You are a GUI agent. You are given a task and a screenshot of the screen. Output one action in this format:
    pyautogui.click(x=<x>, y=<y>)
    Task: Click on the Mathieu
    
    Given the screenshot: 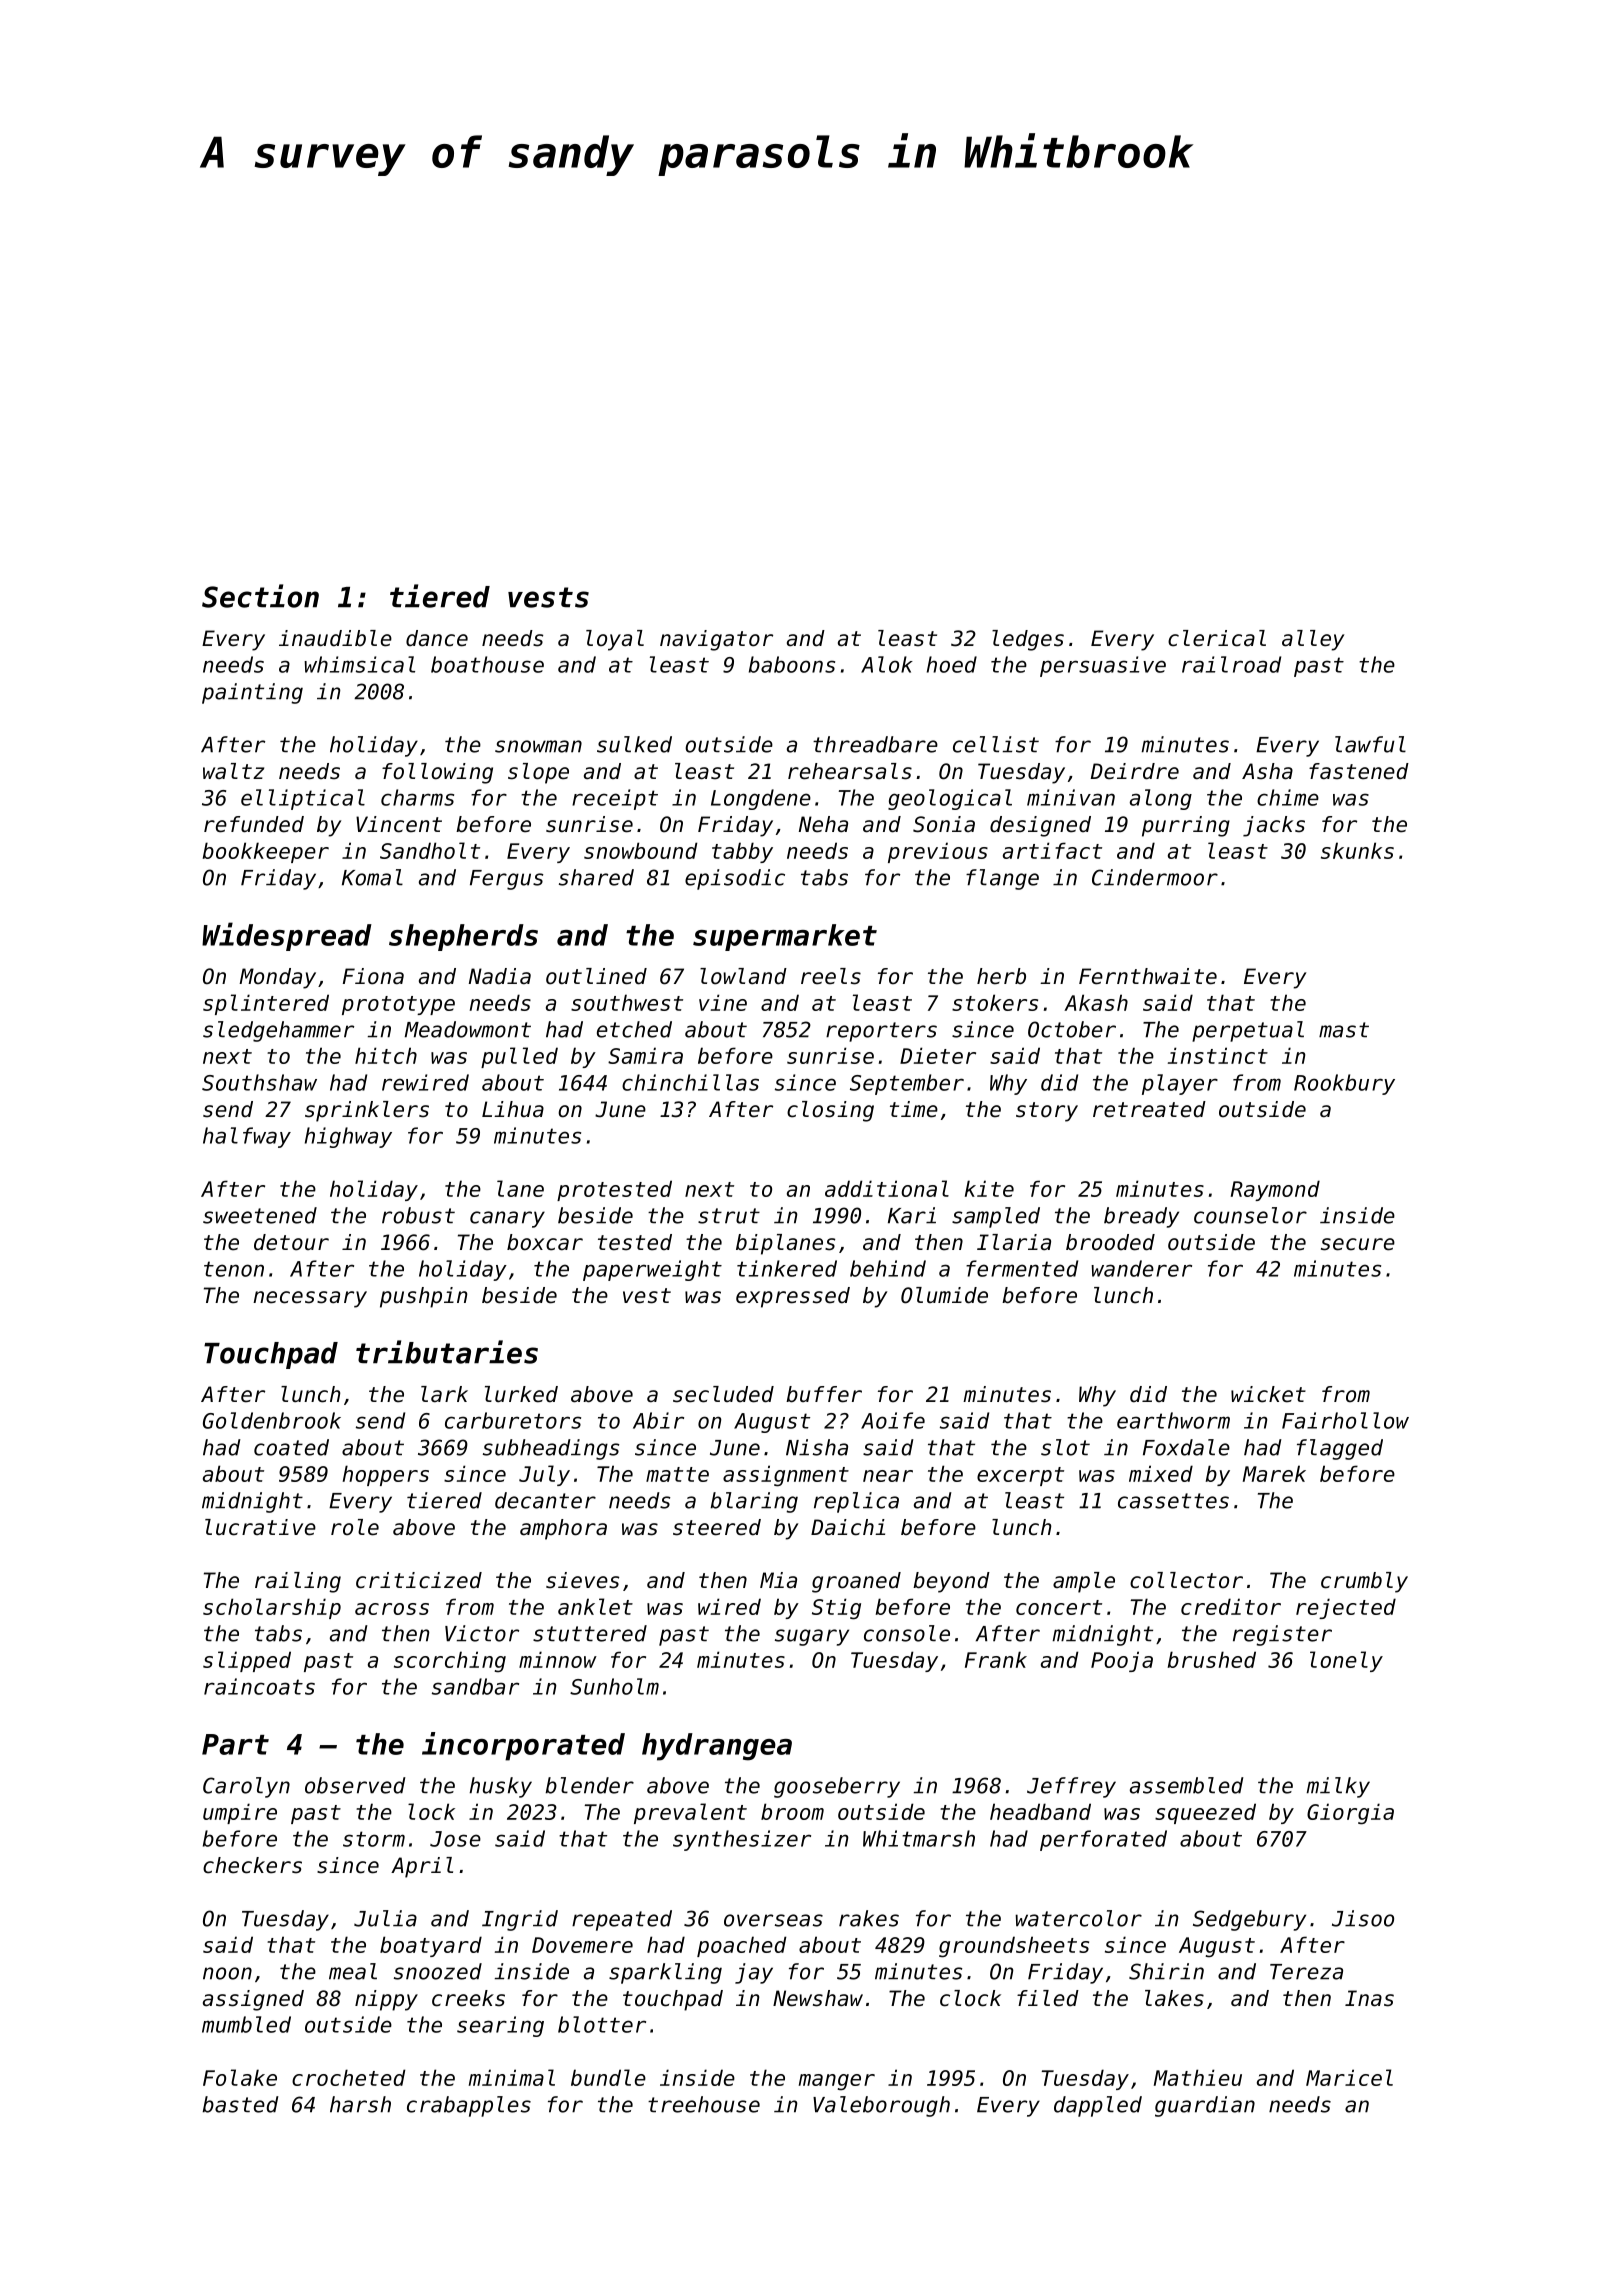 What is the action you would take?
    pyautogui.click(x=1198, y=2077)
